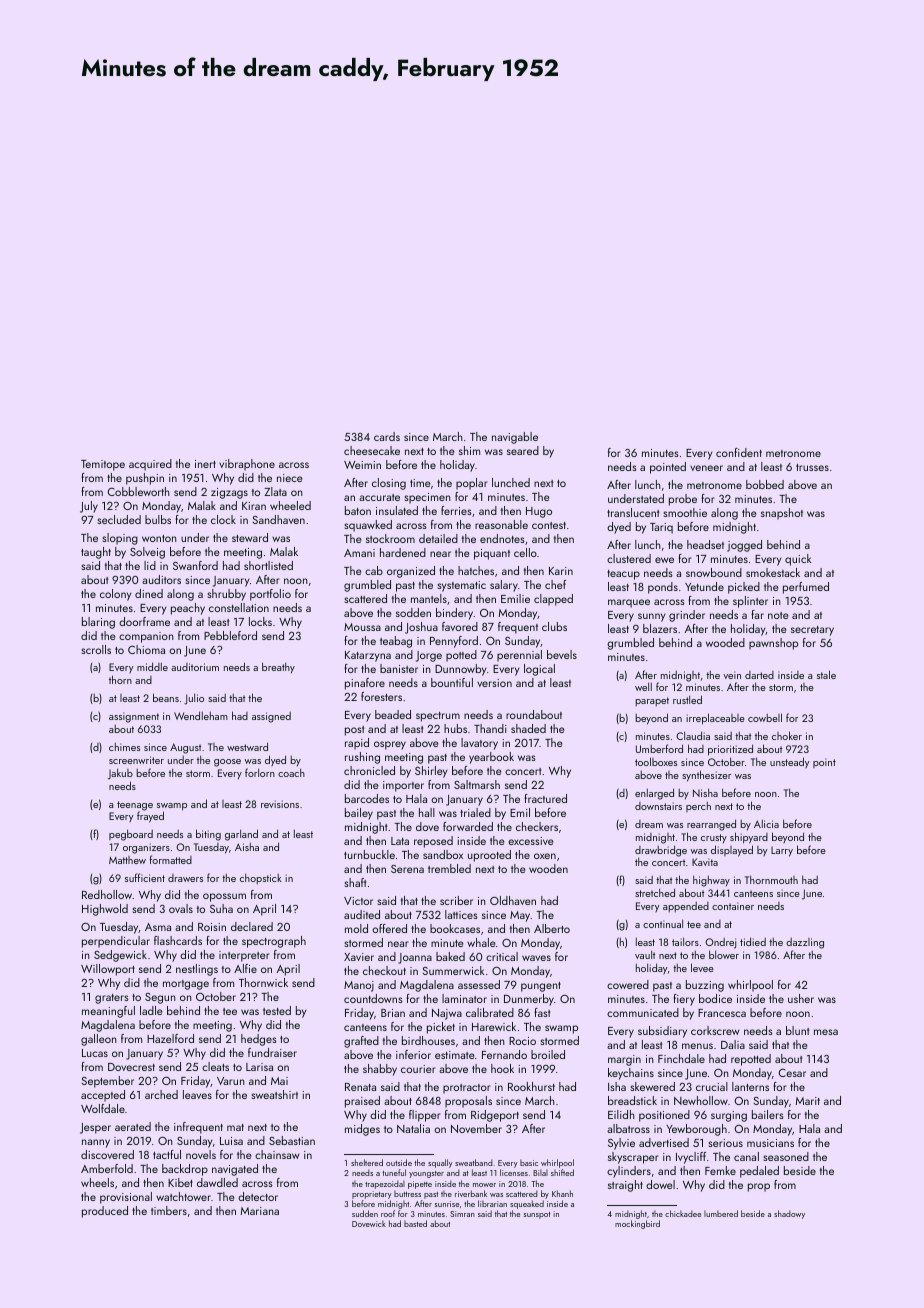 The width and height of the image is (924, 1308). What do you see at coordinates (231, 1141) in the image?
I see `Luisa` at bounding box center [231, 1141].
